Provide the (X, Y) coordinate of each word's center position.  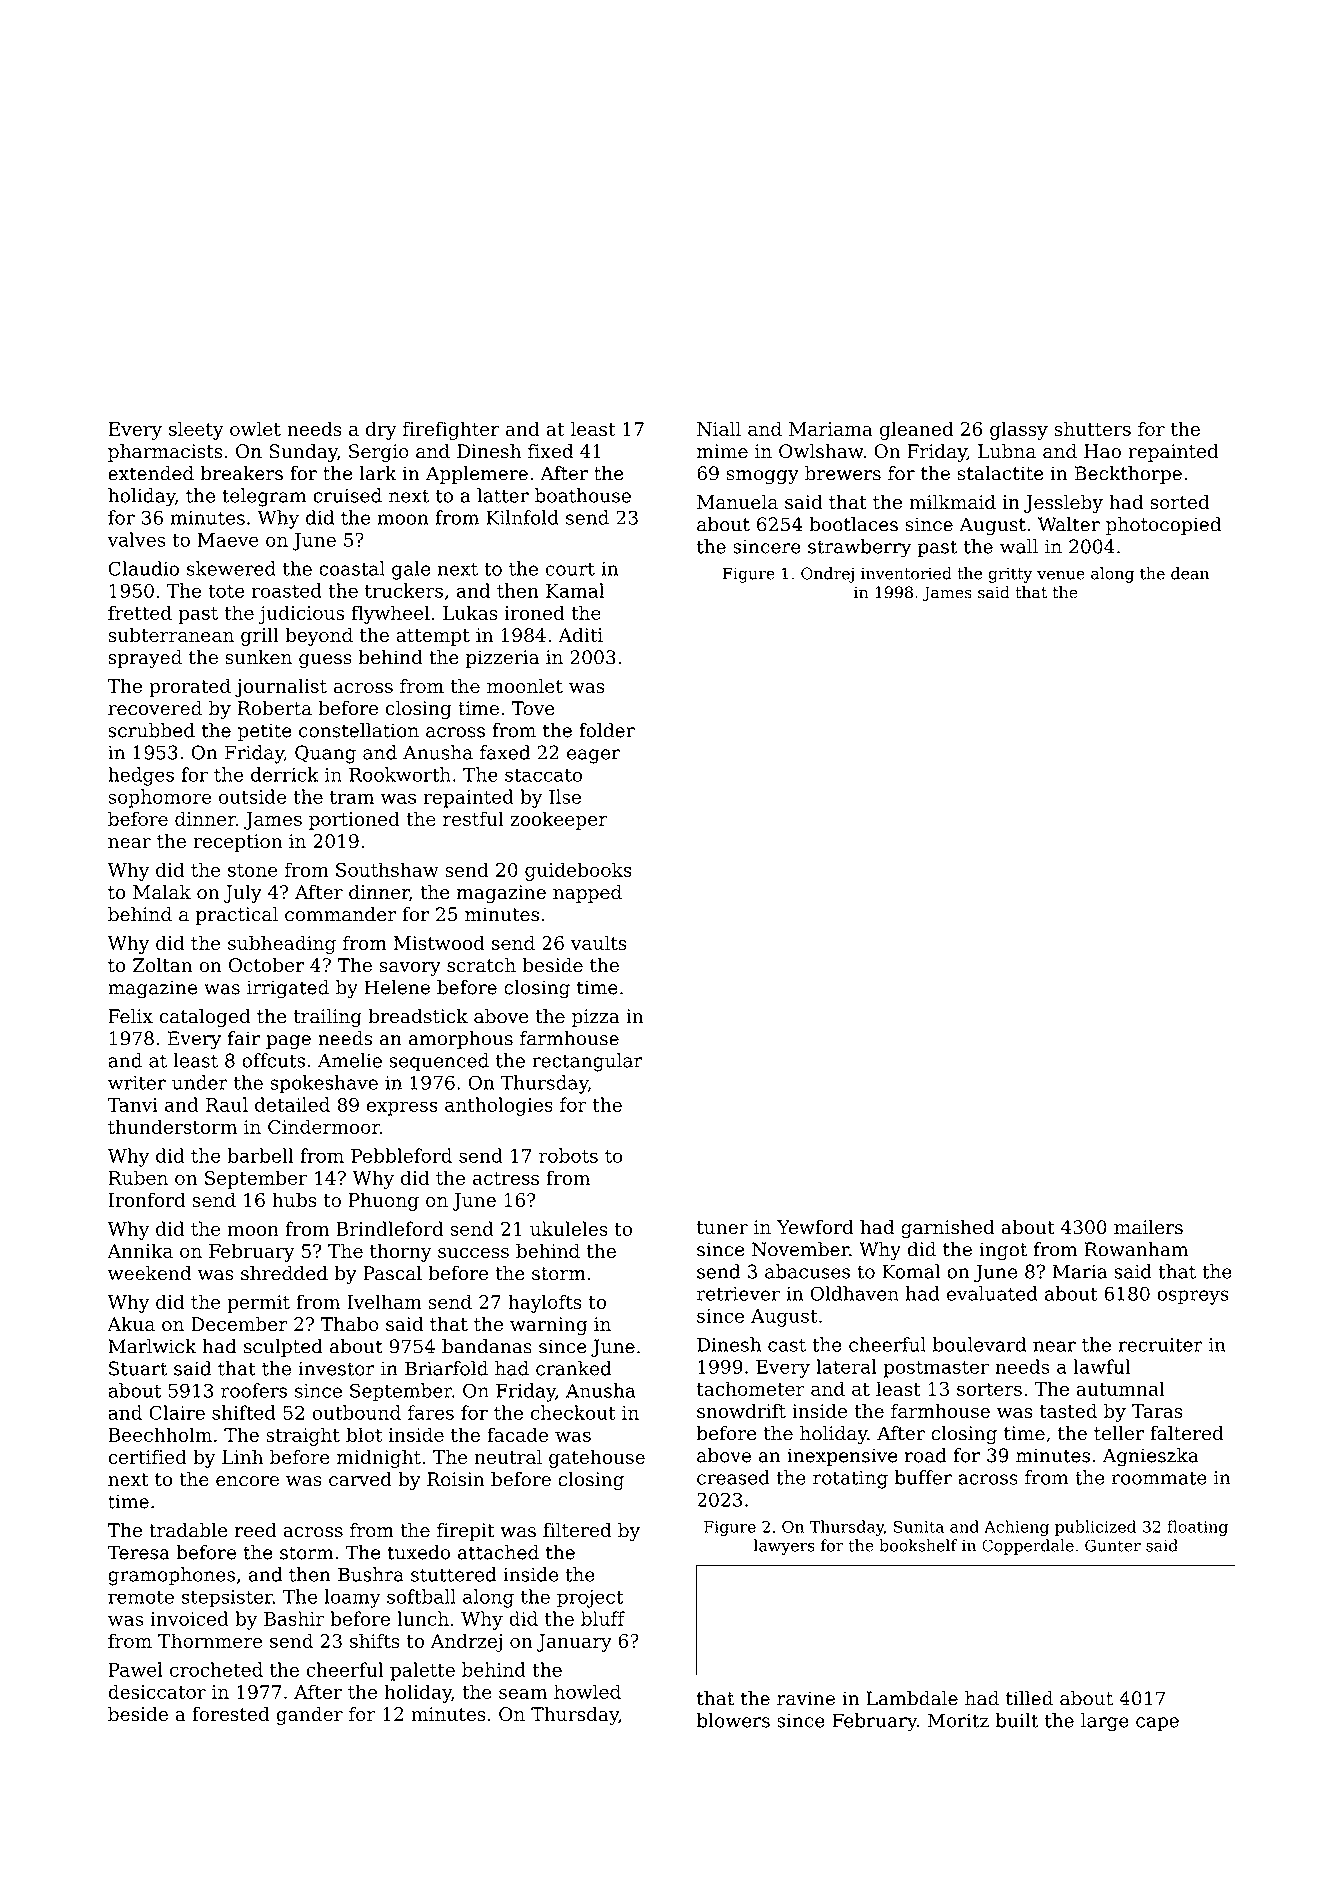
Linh (242, 1456)
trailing (327, 1018)
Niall (719, 428)
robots (568, 1155)
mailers (1148, 1227)
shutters (1092, 428)
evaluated (992, 1293)
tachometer (751, 1388)
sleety (196, 430)
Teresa (139, 1552)
